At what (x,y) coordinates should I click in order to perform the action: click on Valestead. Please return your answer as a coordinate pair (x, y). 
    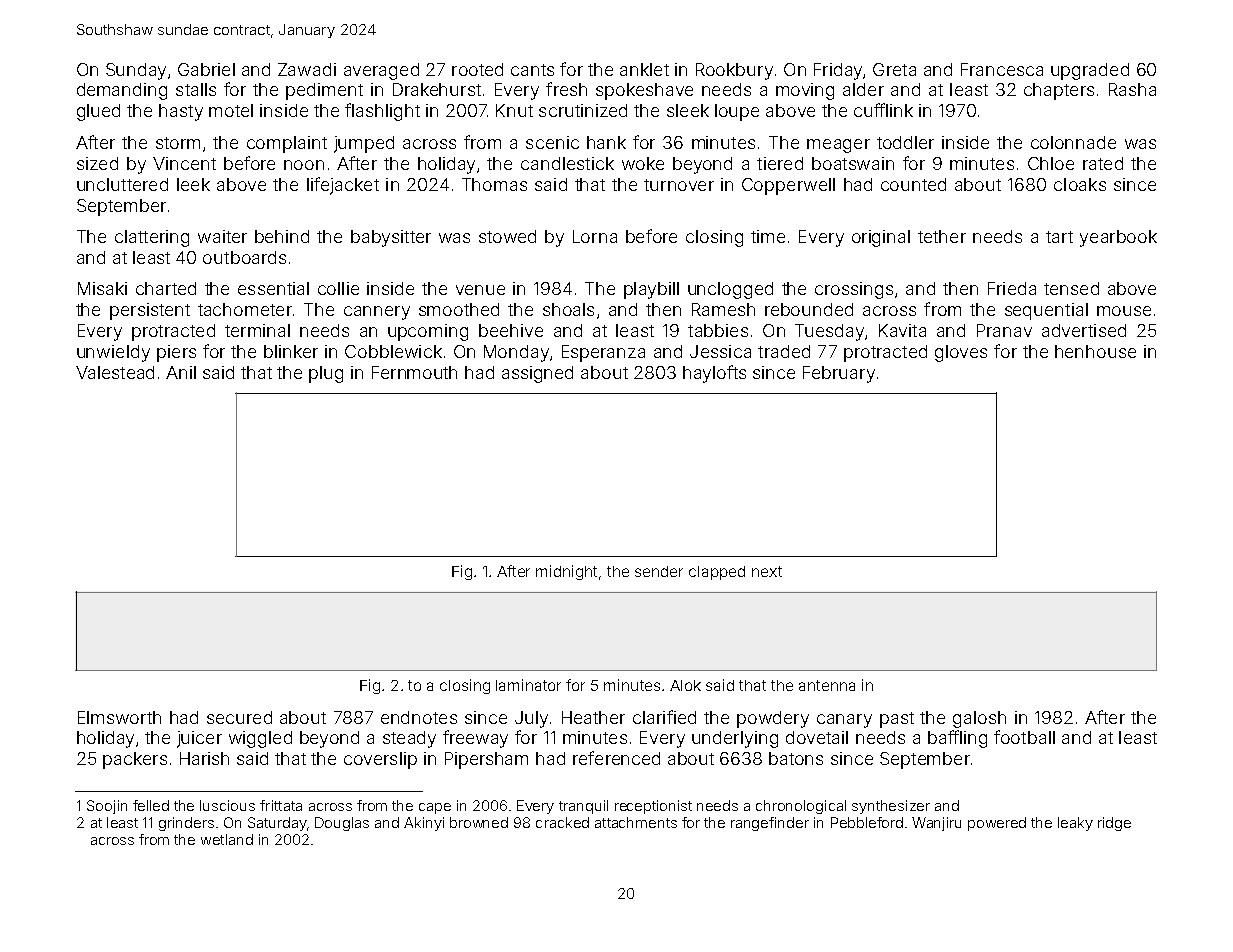
    Looking at the image, I should click on (115, 372).
